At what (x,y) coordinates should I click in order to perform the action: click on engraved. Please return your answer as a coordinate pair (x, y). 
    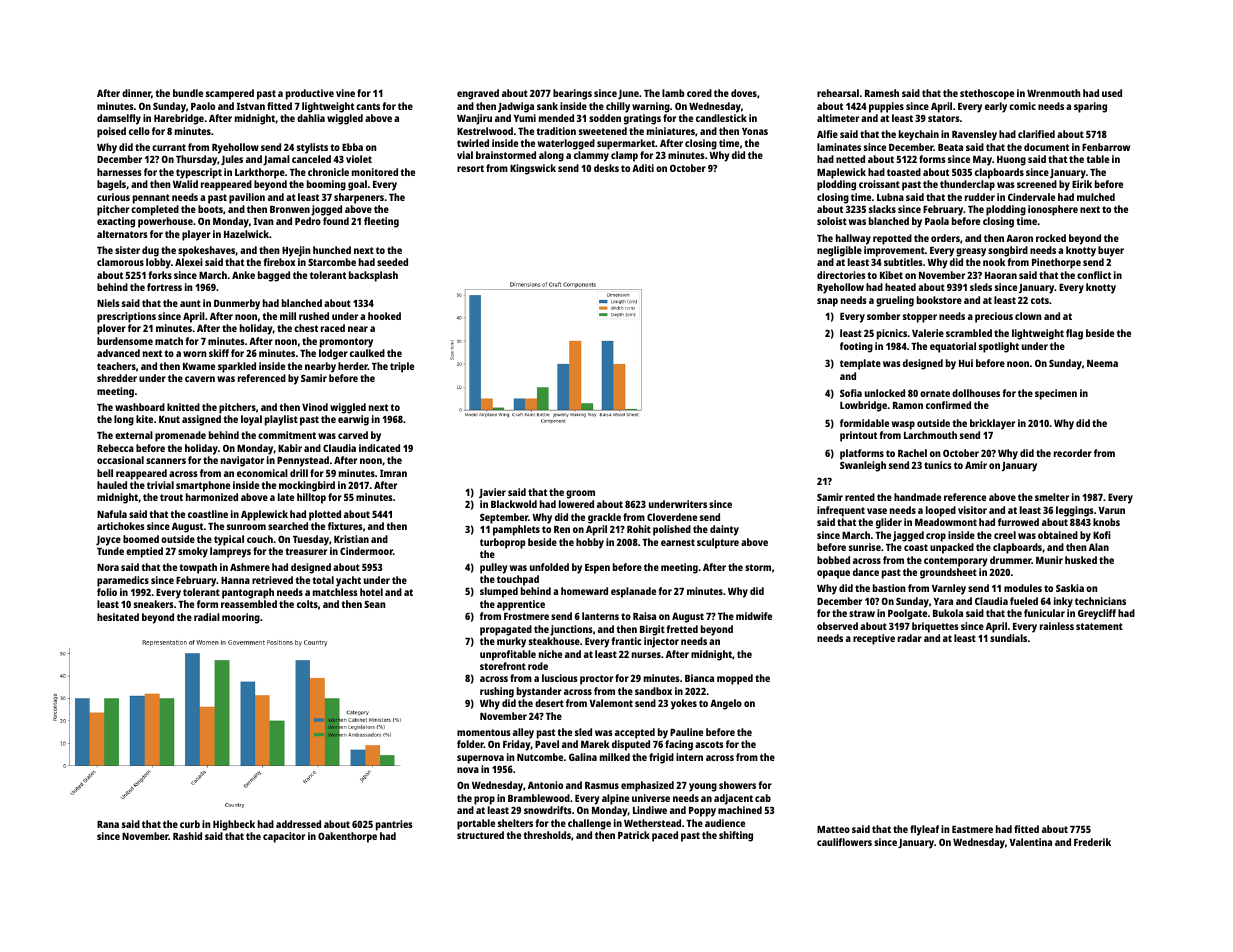
    Looking at the image, I should click on (478, 94).
